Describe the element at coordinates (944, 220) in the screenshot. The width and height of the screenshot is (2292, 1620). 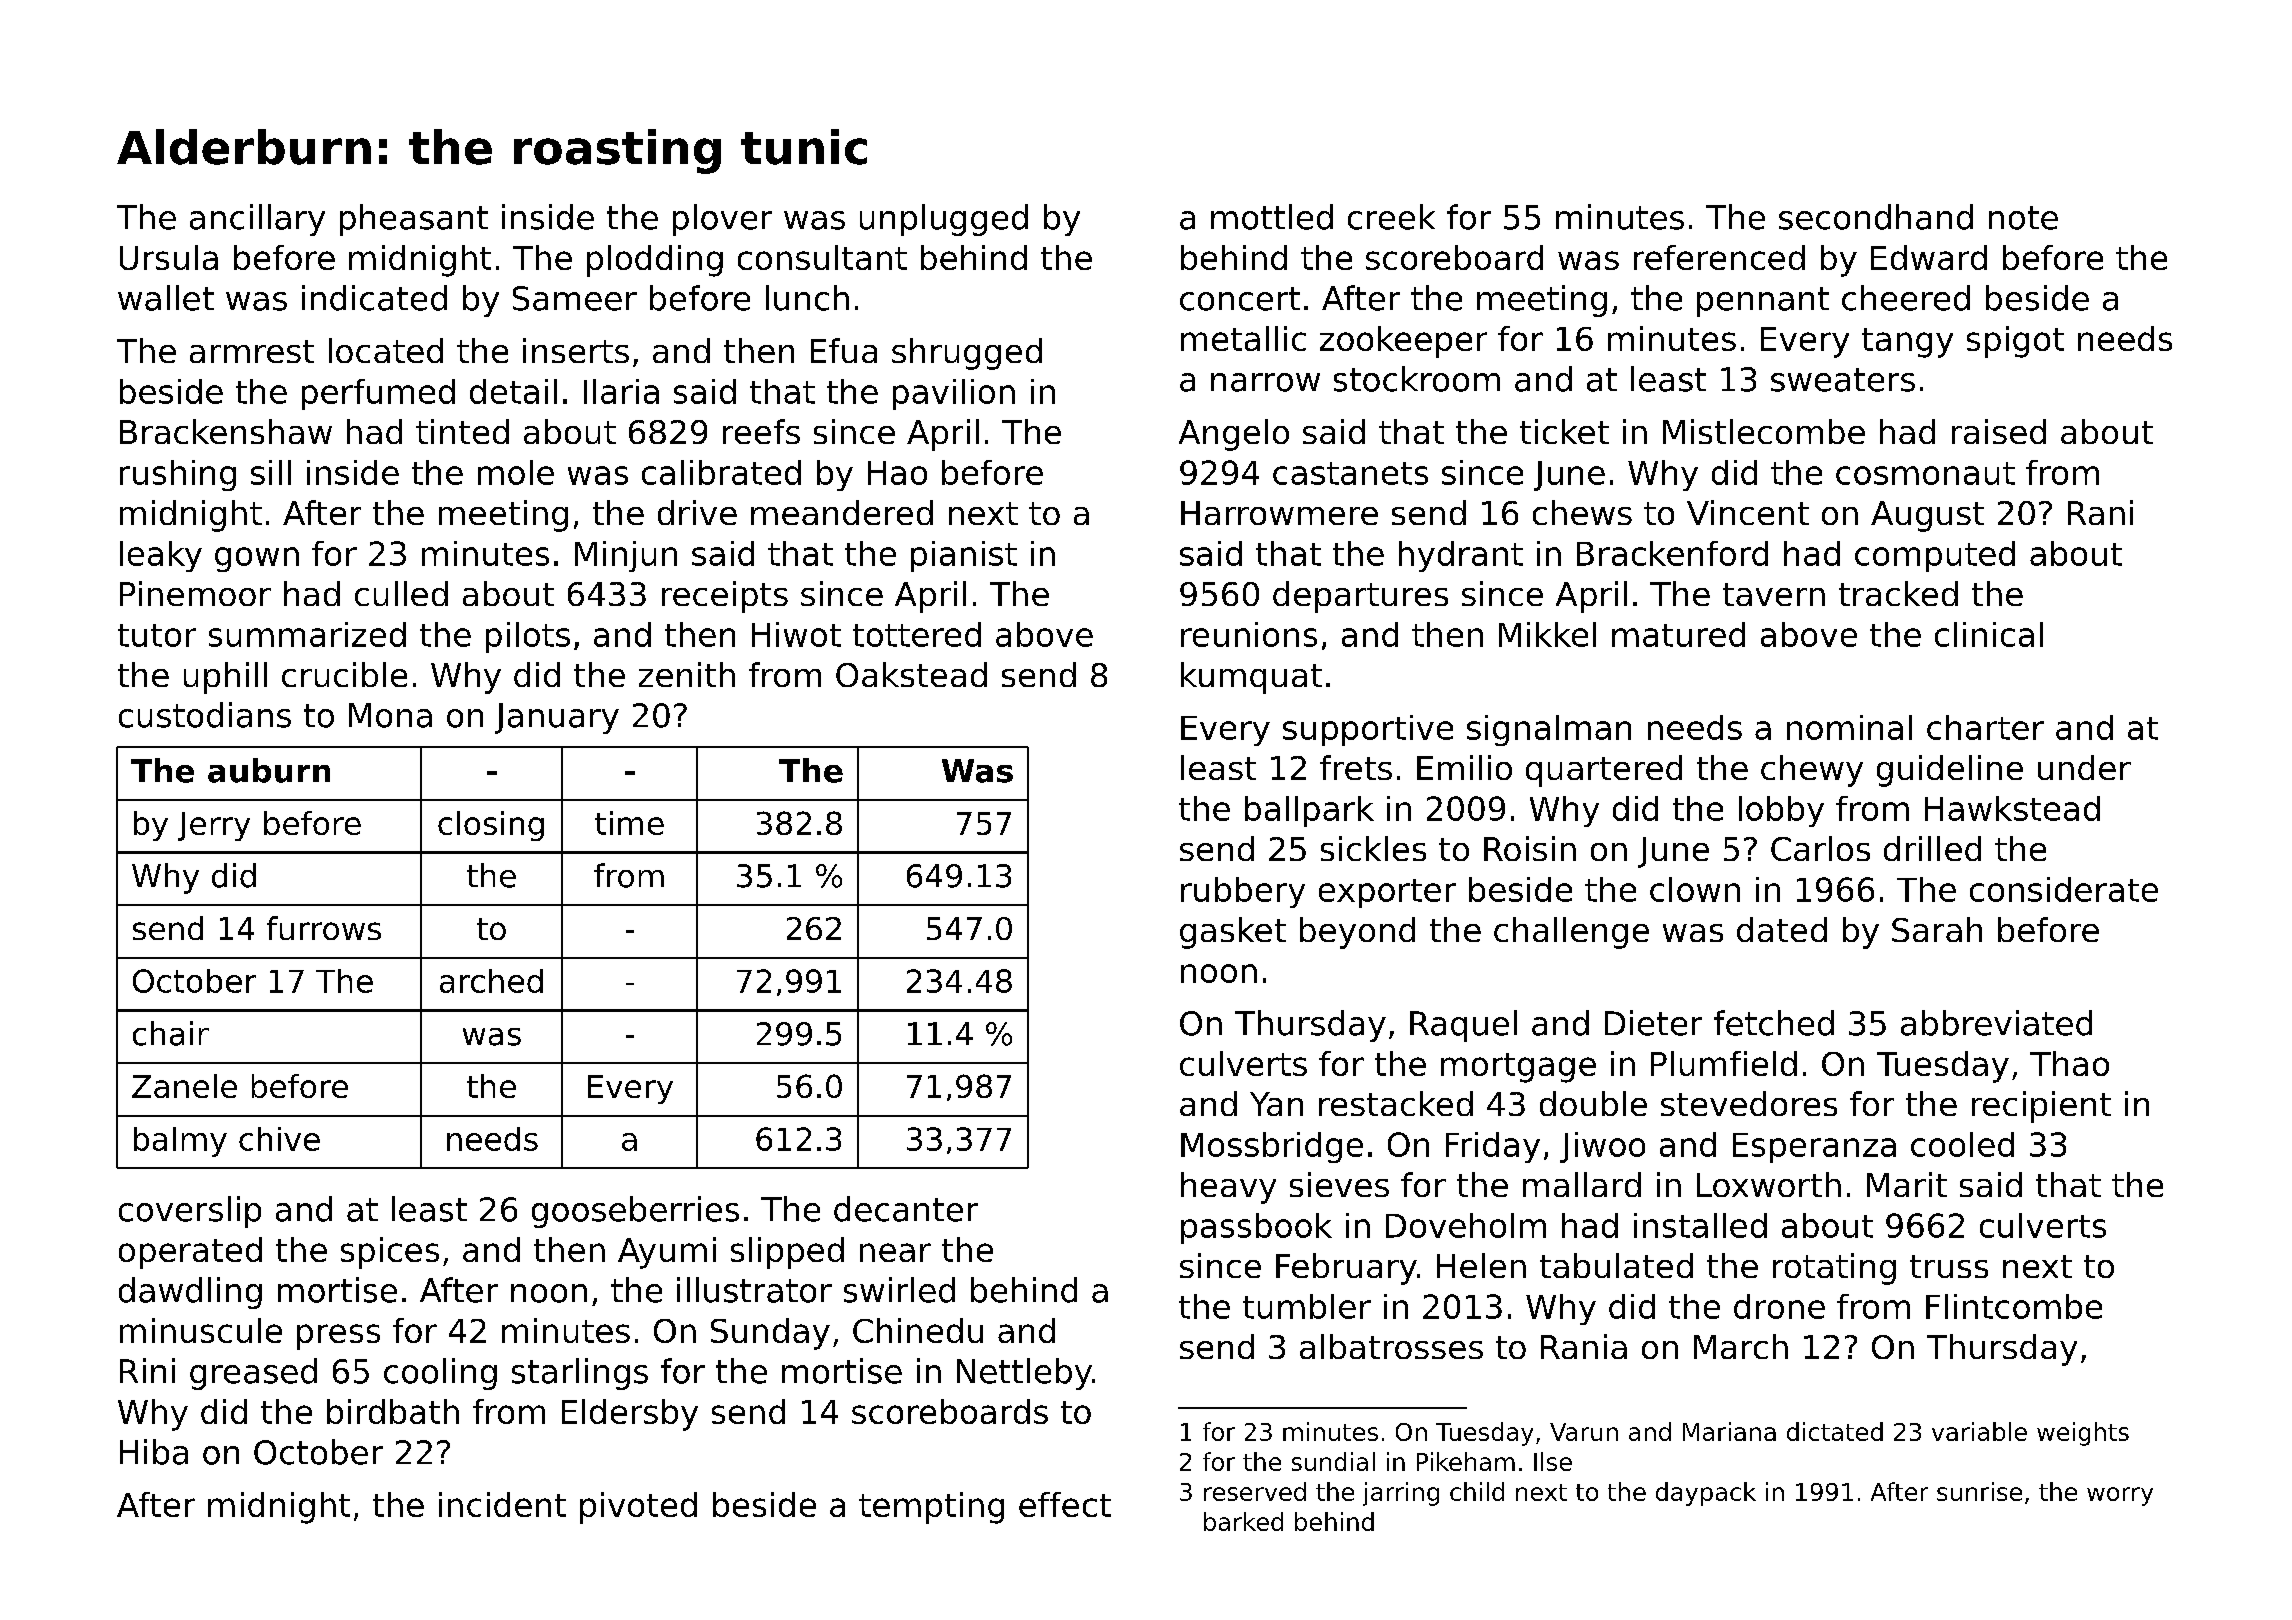
I see `unplugged` at that location.
